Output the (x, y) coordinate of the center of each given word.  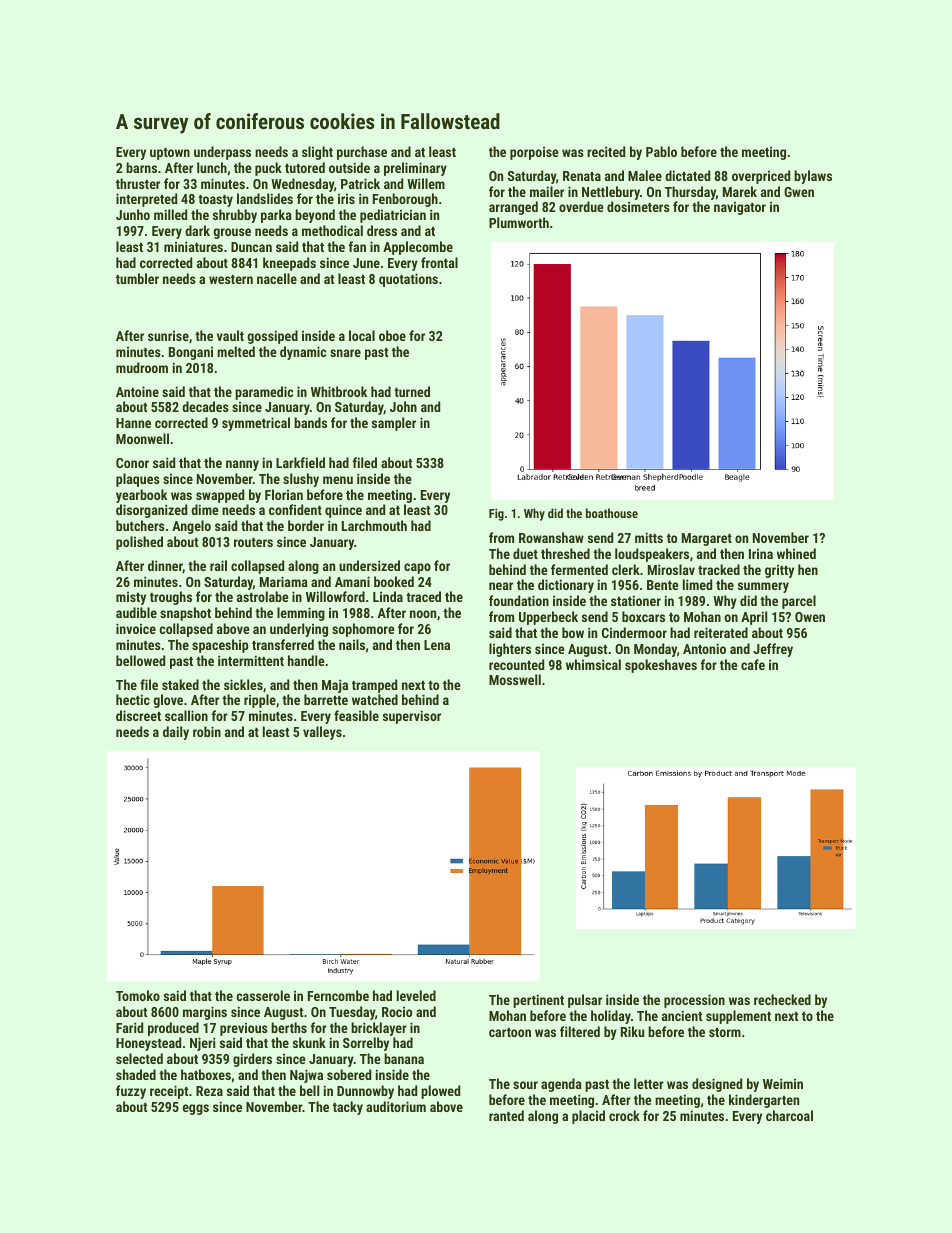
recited (606, 151)
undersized (369, 565)
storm (725, 1032)
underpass (222, 153)
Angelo (191, 527)
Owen (810, 617)
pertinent (538, 1001)
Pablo (661, 151)
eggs (196, 1109)
